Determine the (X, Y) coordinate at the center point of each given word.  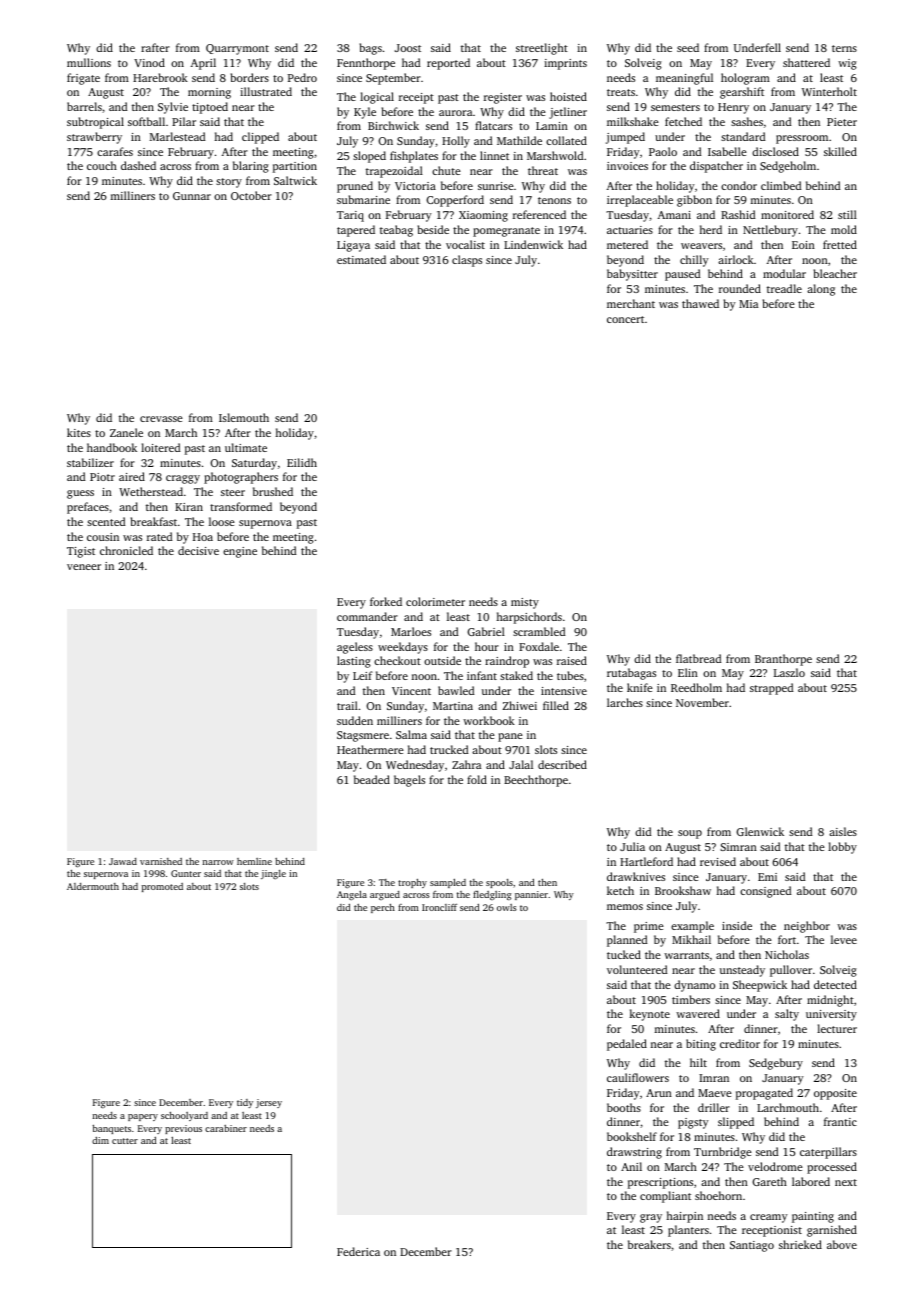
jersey (269, 1103)
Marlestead (177, 136)
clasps (467, 261)
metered (627, 244)
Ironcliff (439, 907)
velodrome (775, 1166)
